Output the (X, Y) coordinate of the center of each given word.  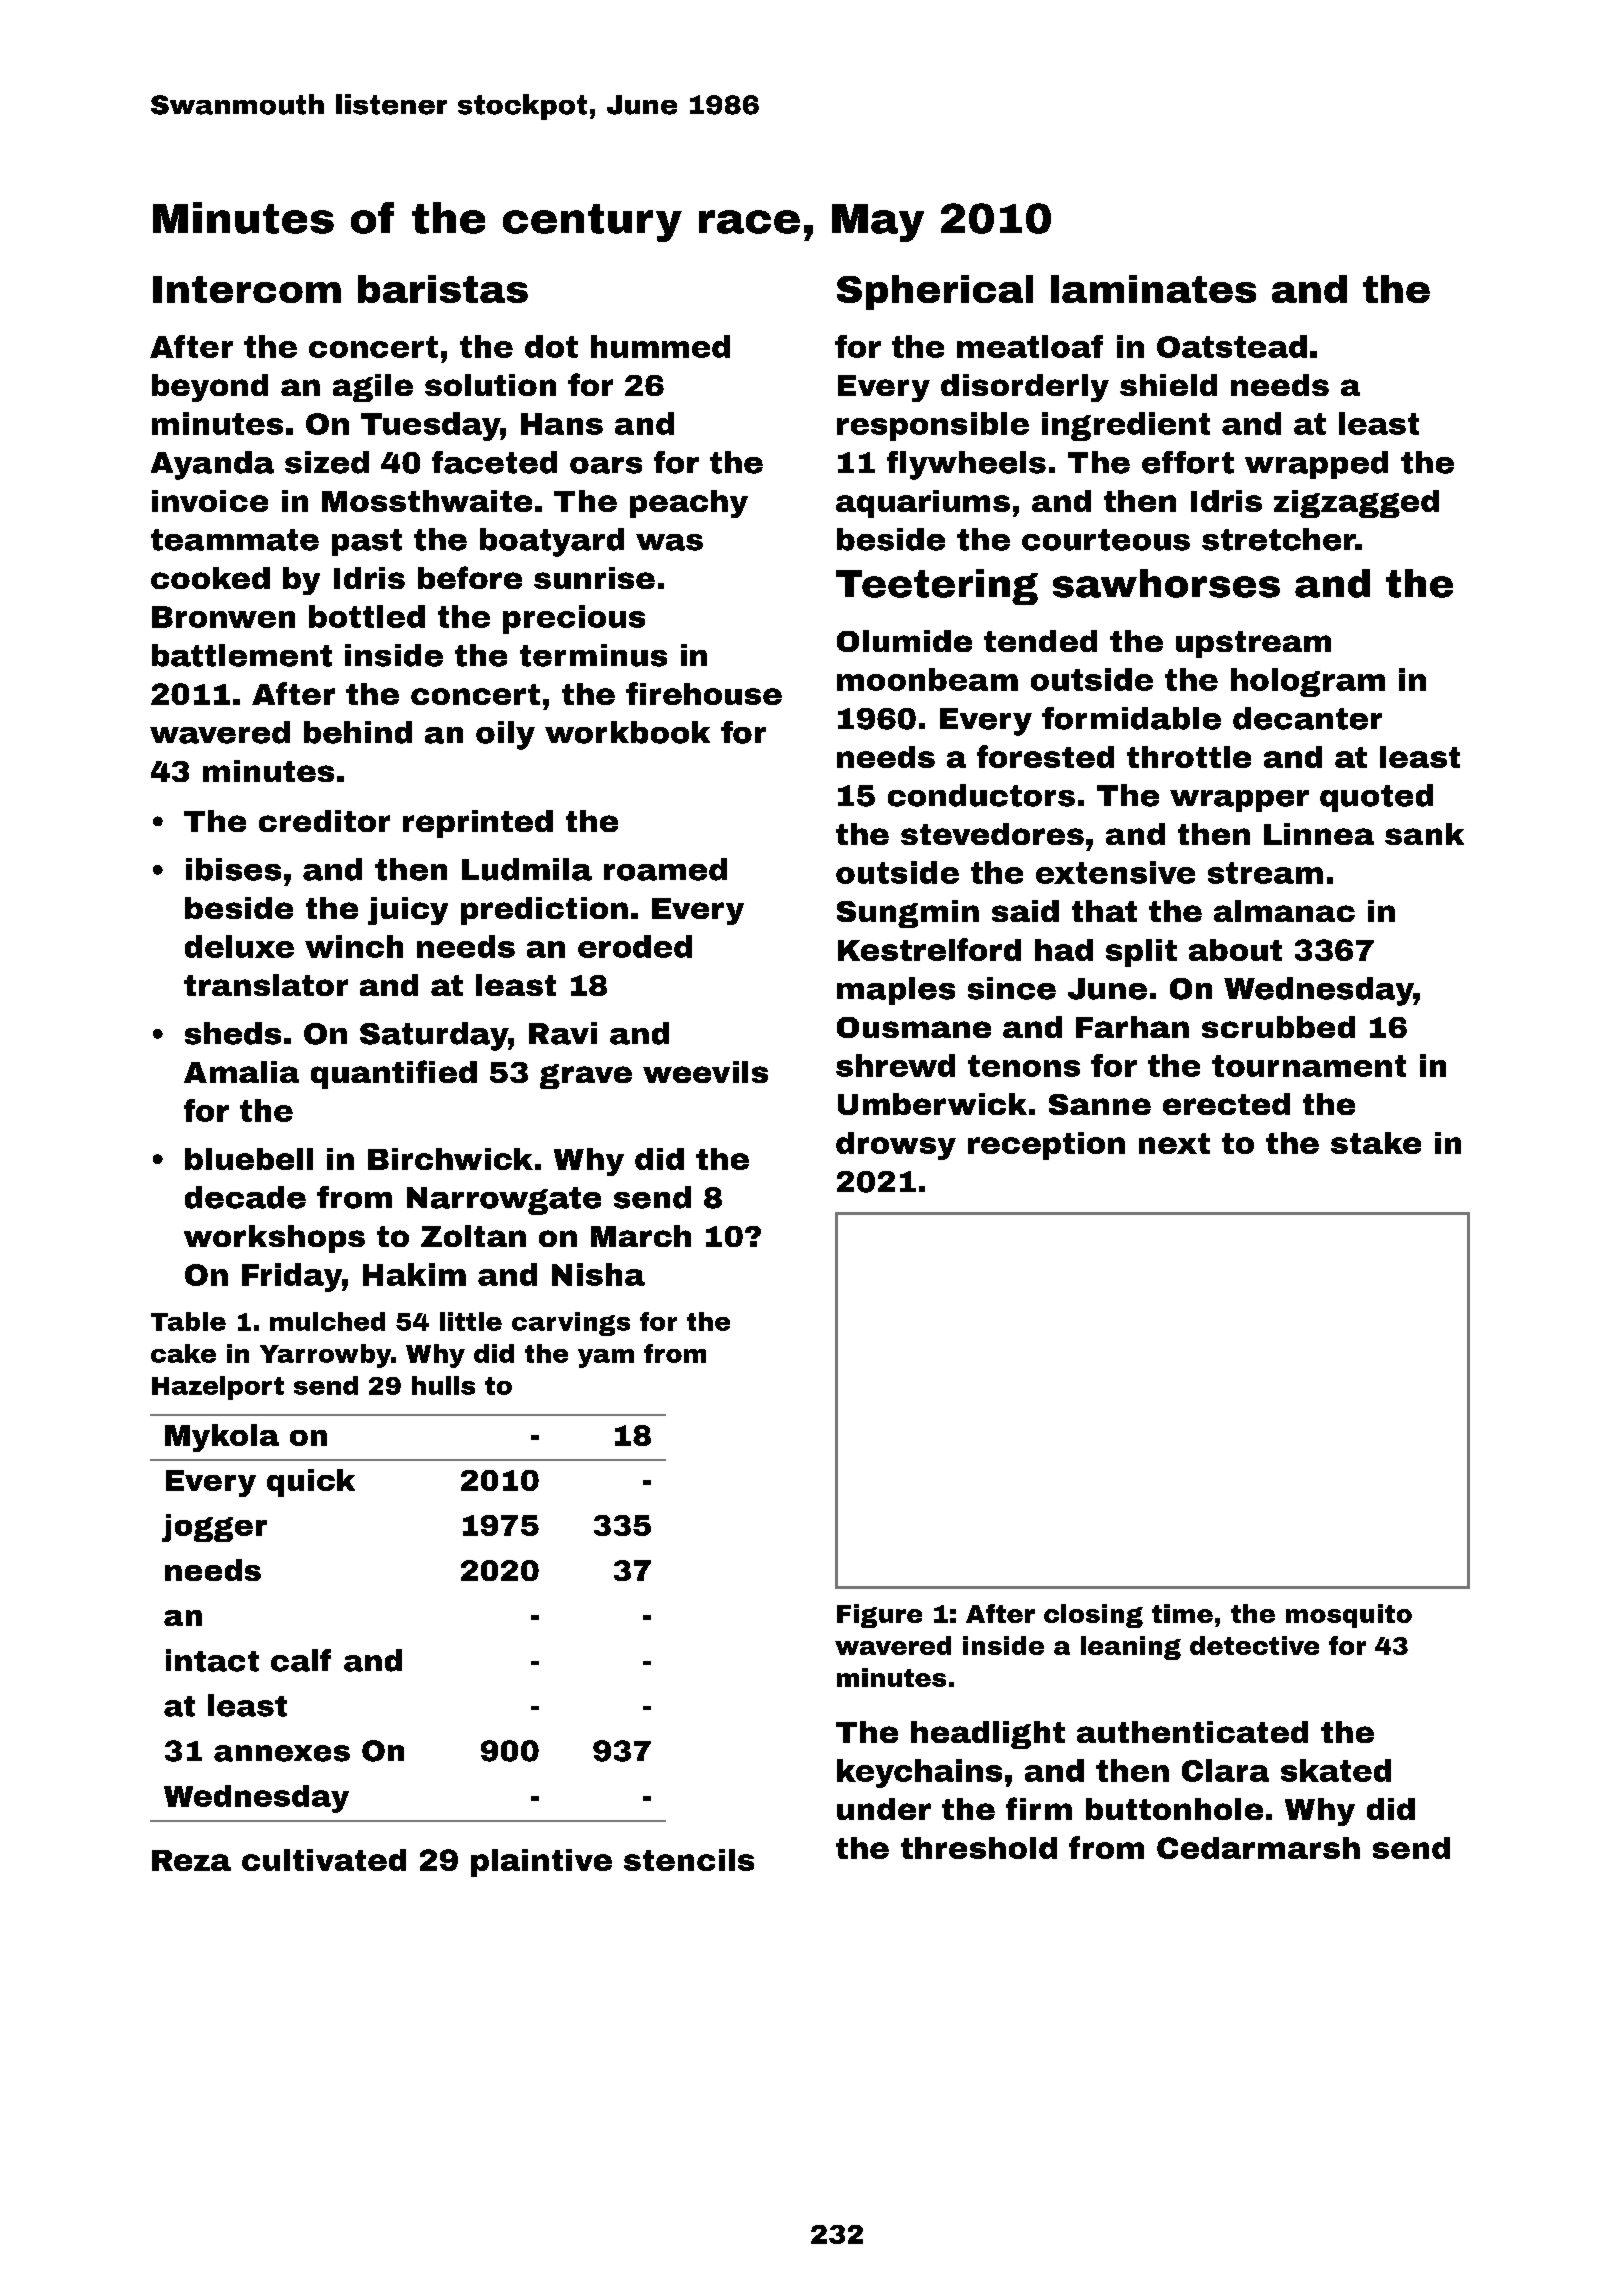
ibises (233, 869)
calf (301, 1660)
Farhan (1132, 1027)
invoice (210, 501)
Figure (879, 1616)
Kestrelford (929, 949)
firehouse (704, 693)
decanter (1307, 718)
